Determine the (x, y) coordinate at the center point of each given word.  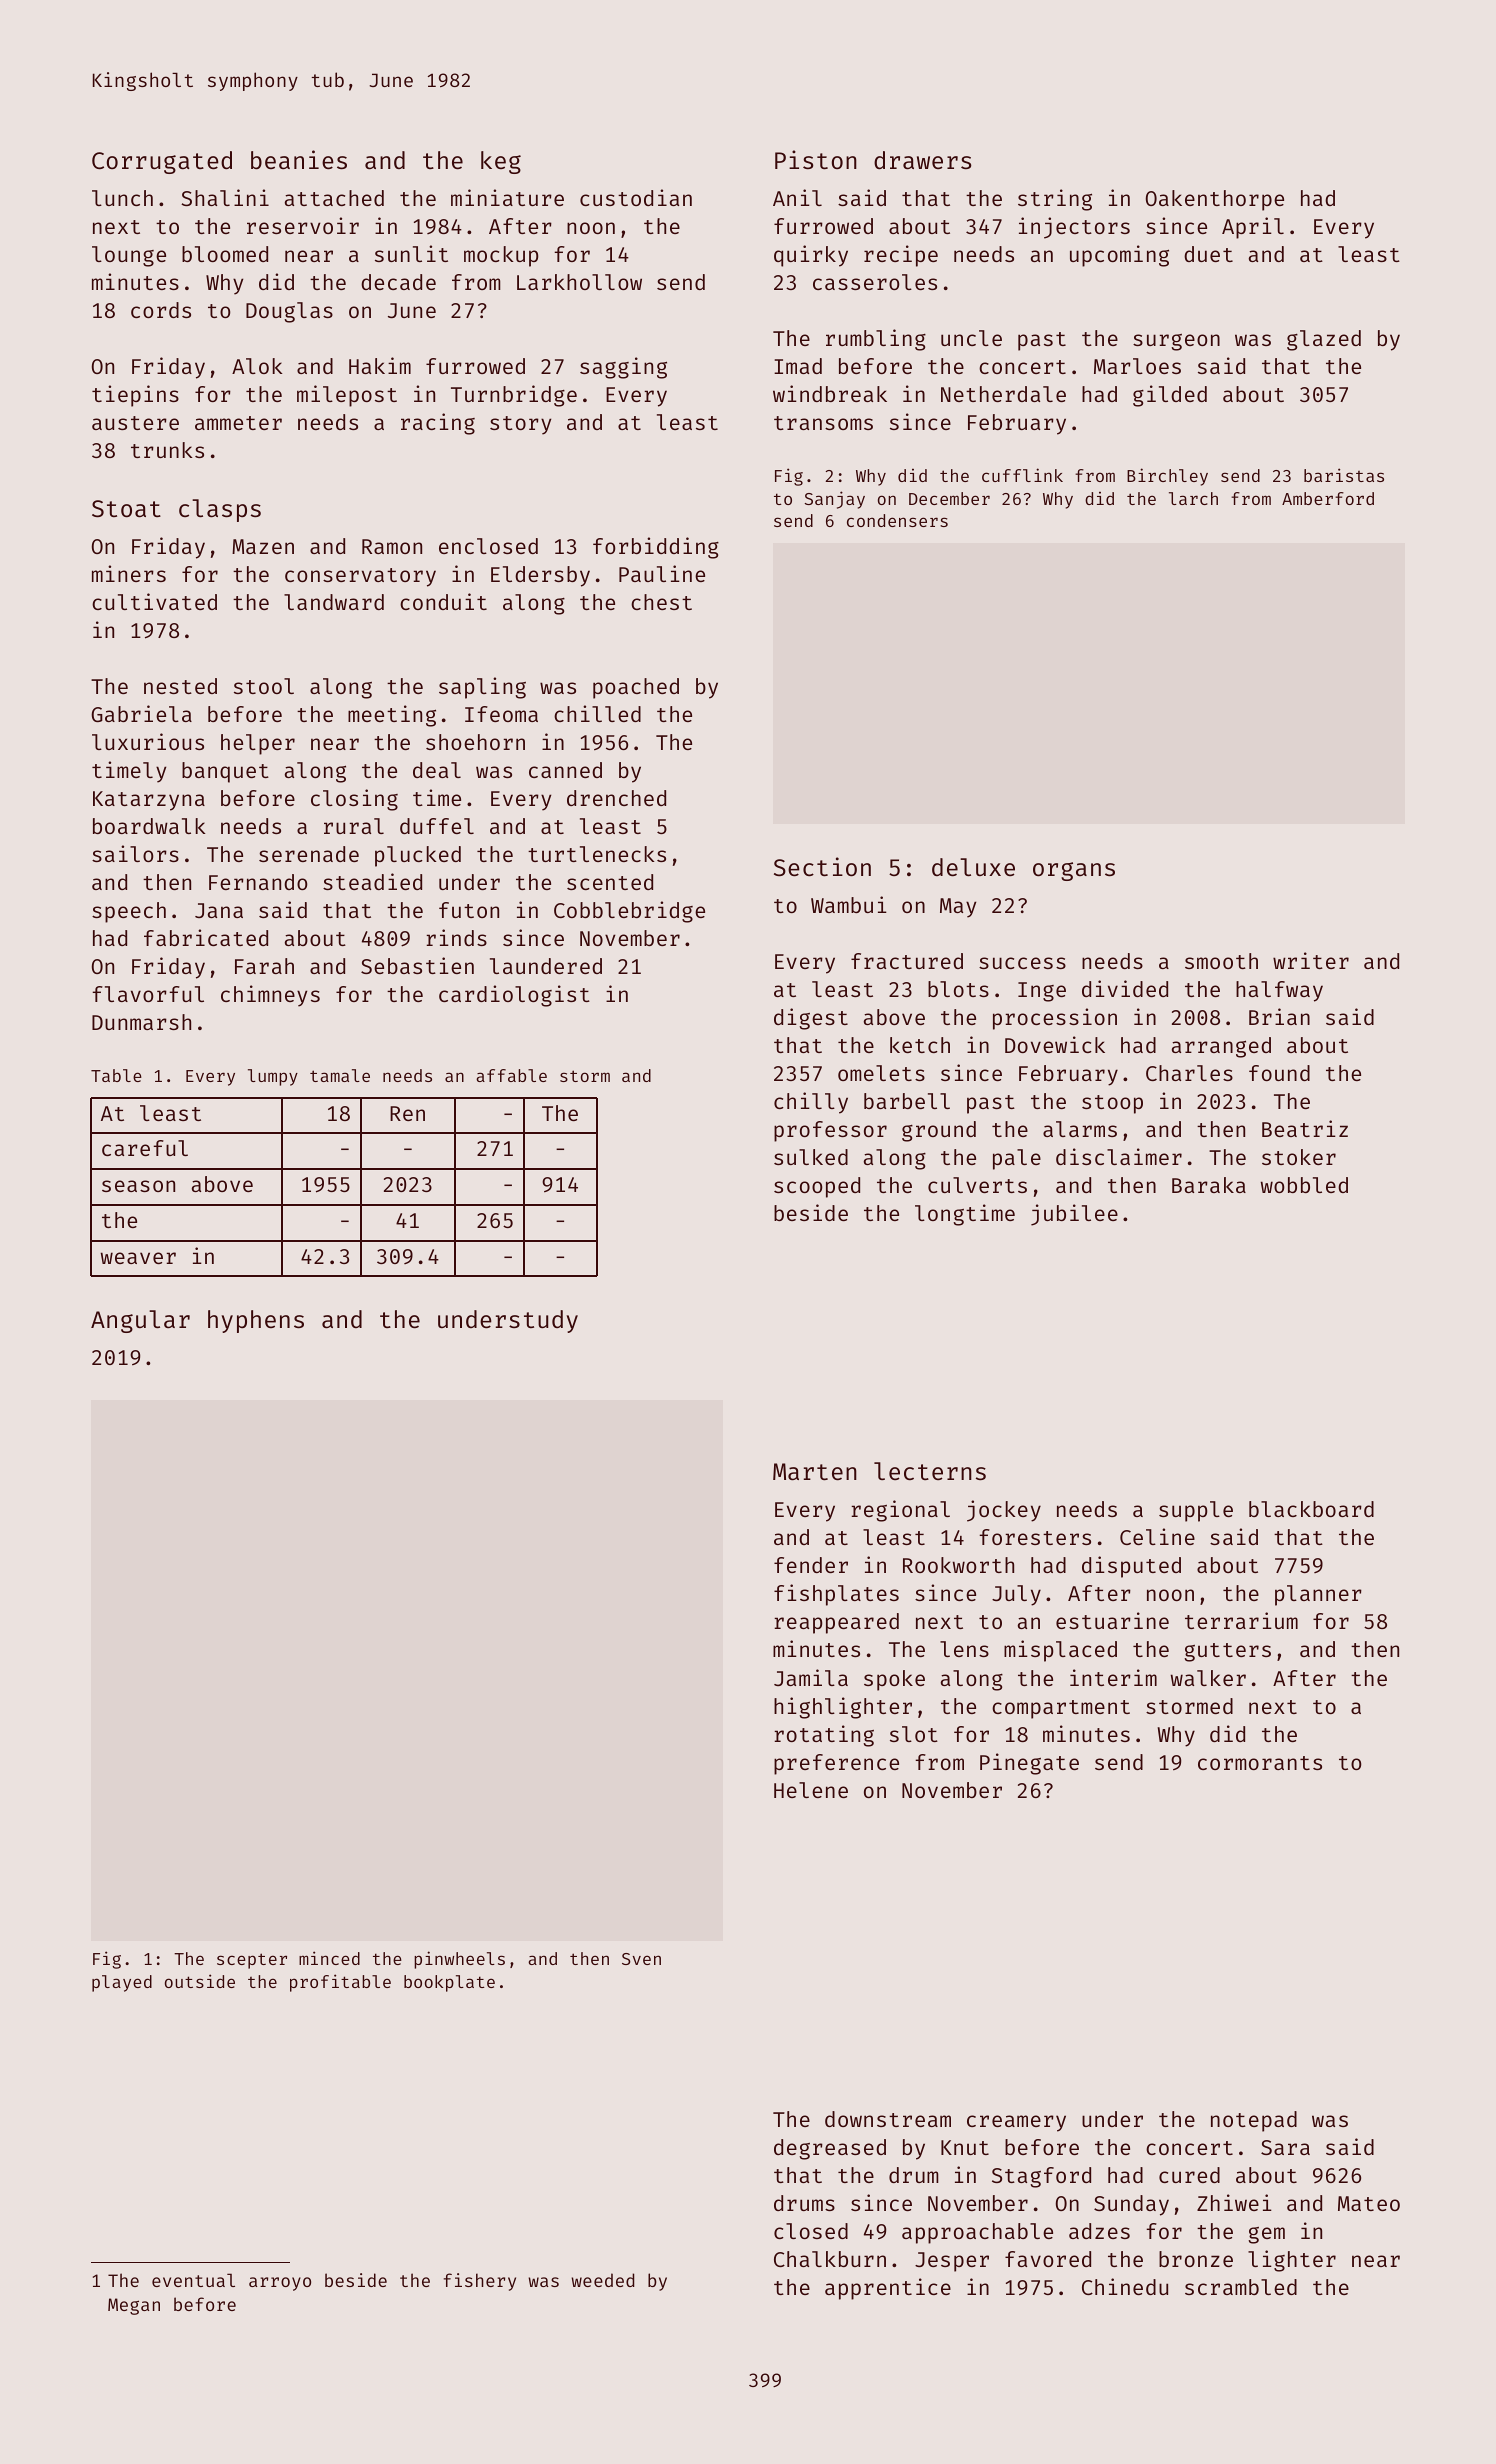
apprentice (888, 2289)
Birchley (1167, 477)
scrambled (1241, 2287)
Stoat (126, 508)
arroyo (280, 2284)
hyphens (256, 1321)
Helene (811, 1790)
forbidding (656, 548)
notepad (1254, 2121)
